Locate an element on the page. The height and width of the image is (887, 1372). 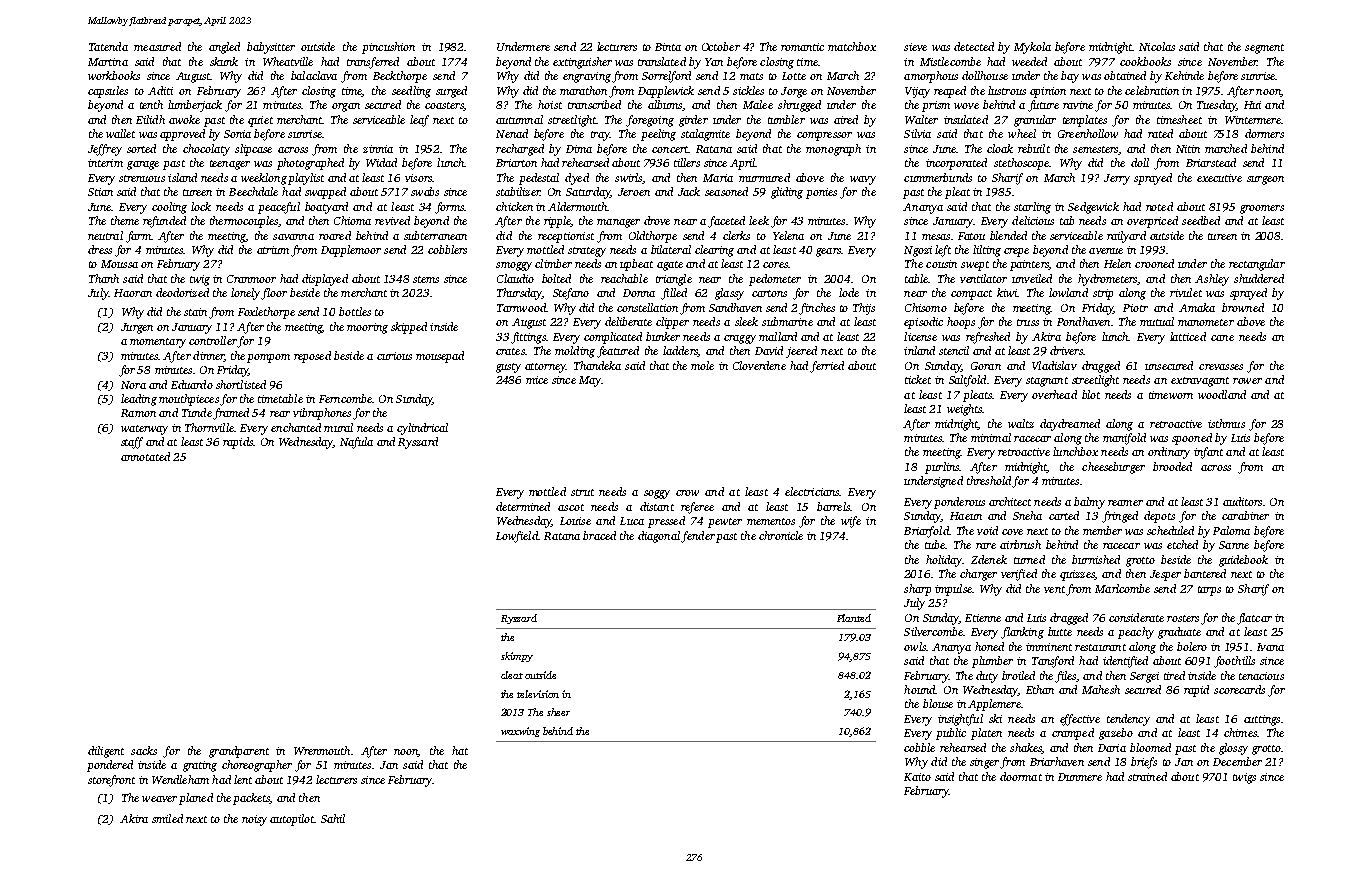
stethoscope is located at coordinates (1021, 164).
